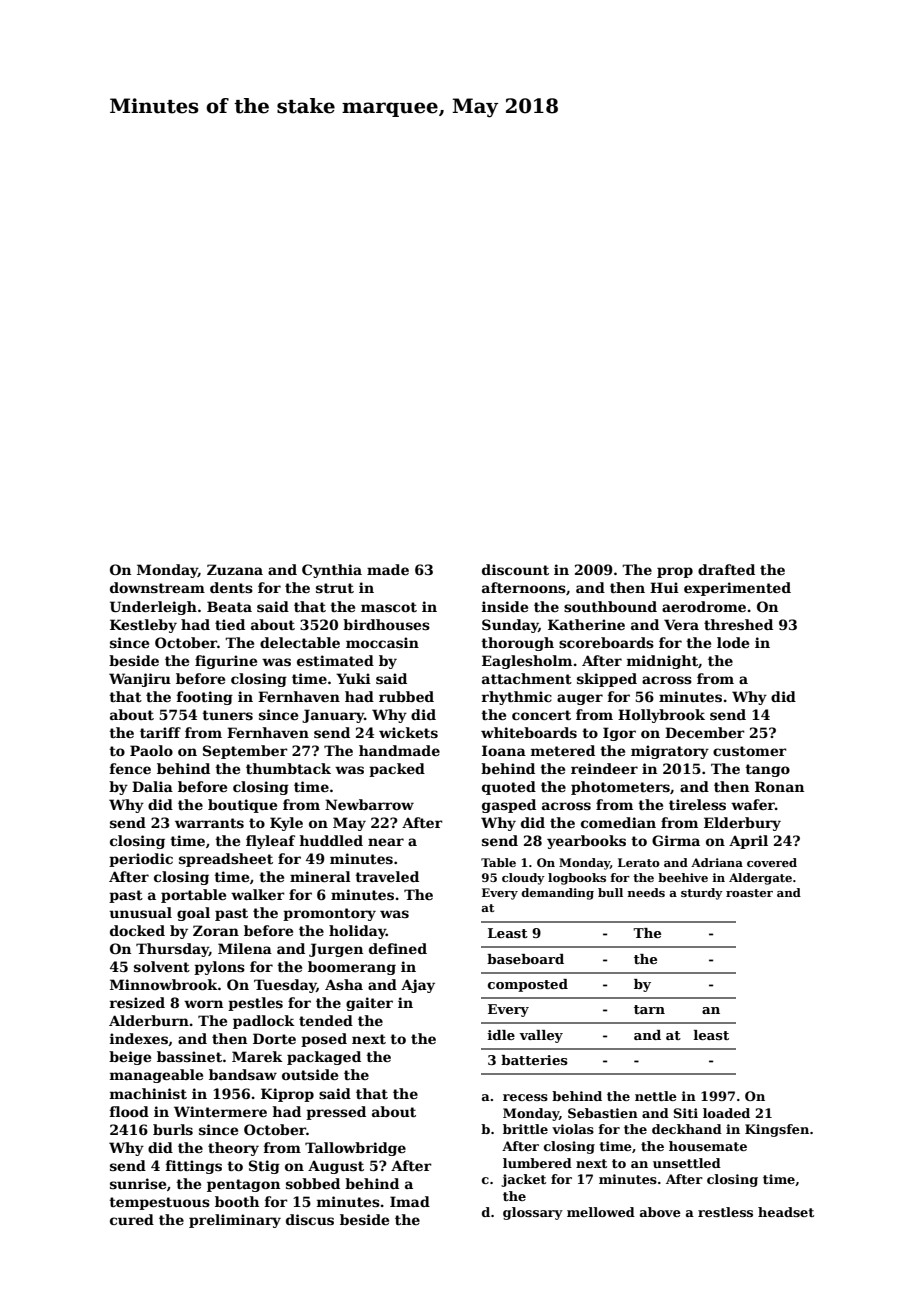 This image has height=1308, width=924. Describe the element at coordinates (398, 948) in the image. I see `defined` at that location.
